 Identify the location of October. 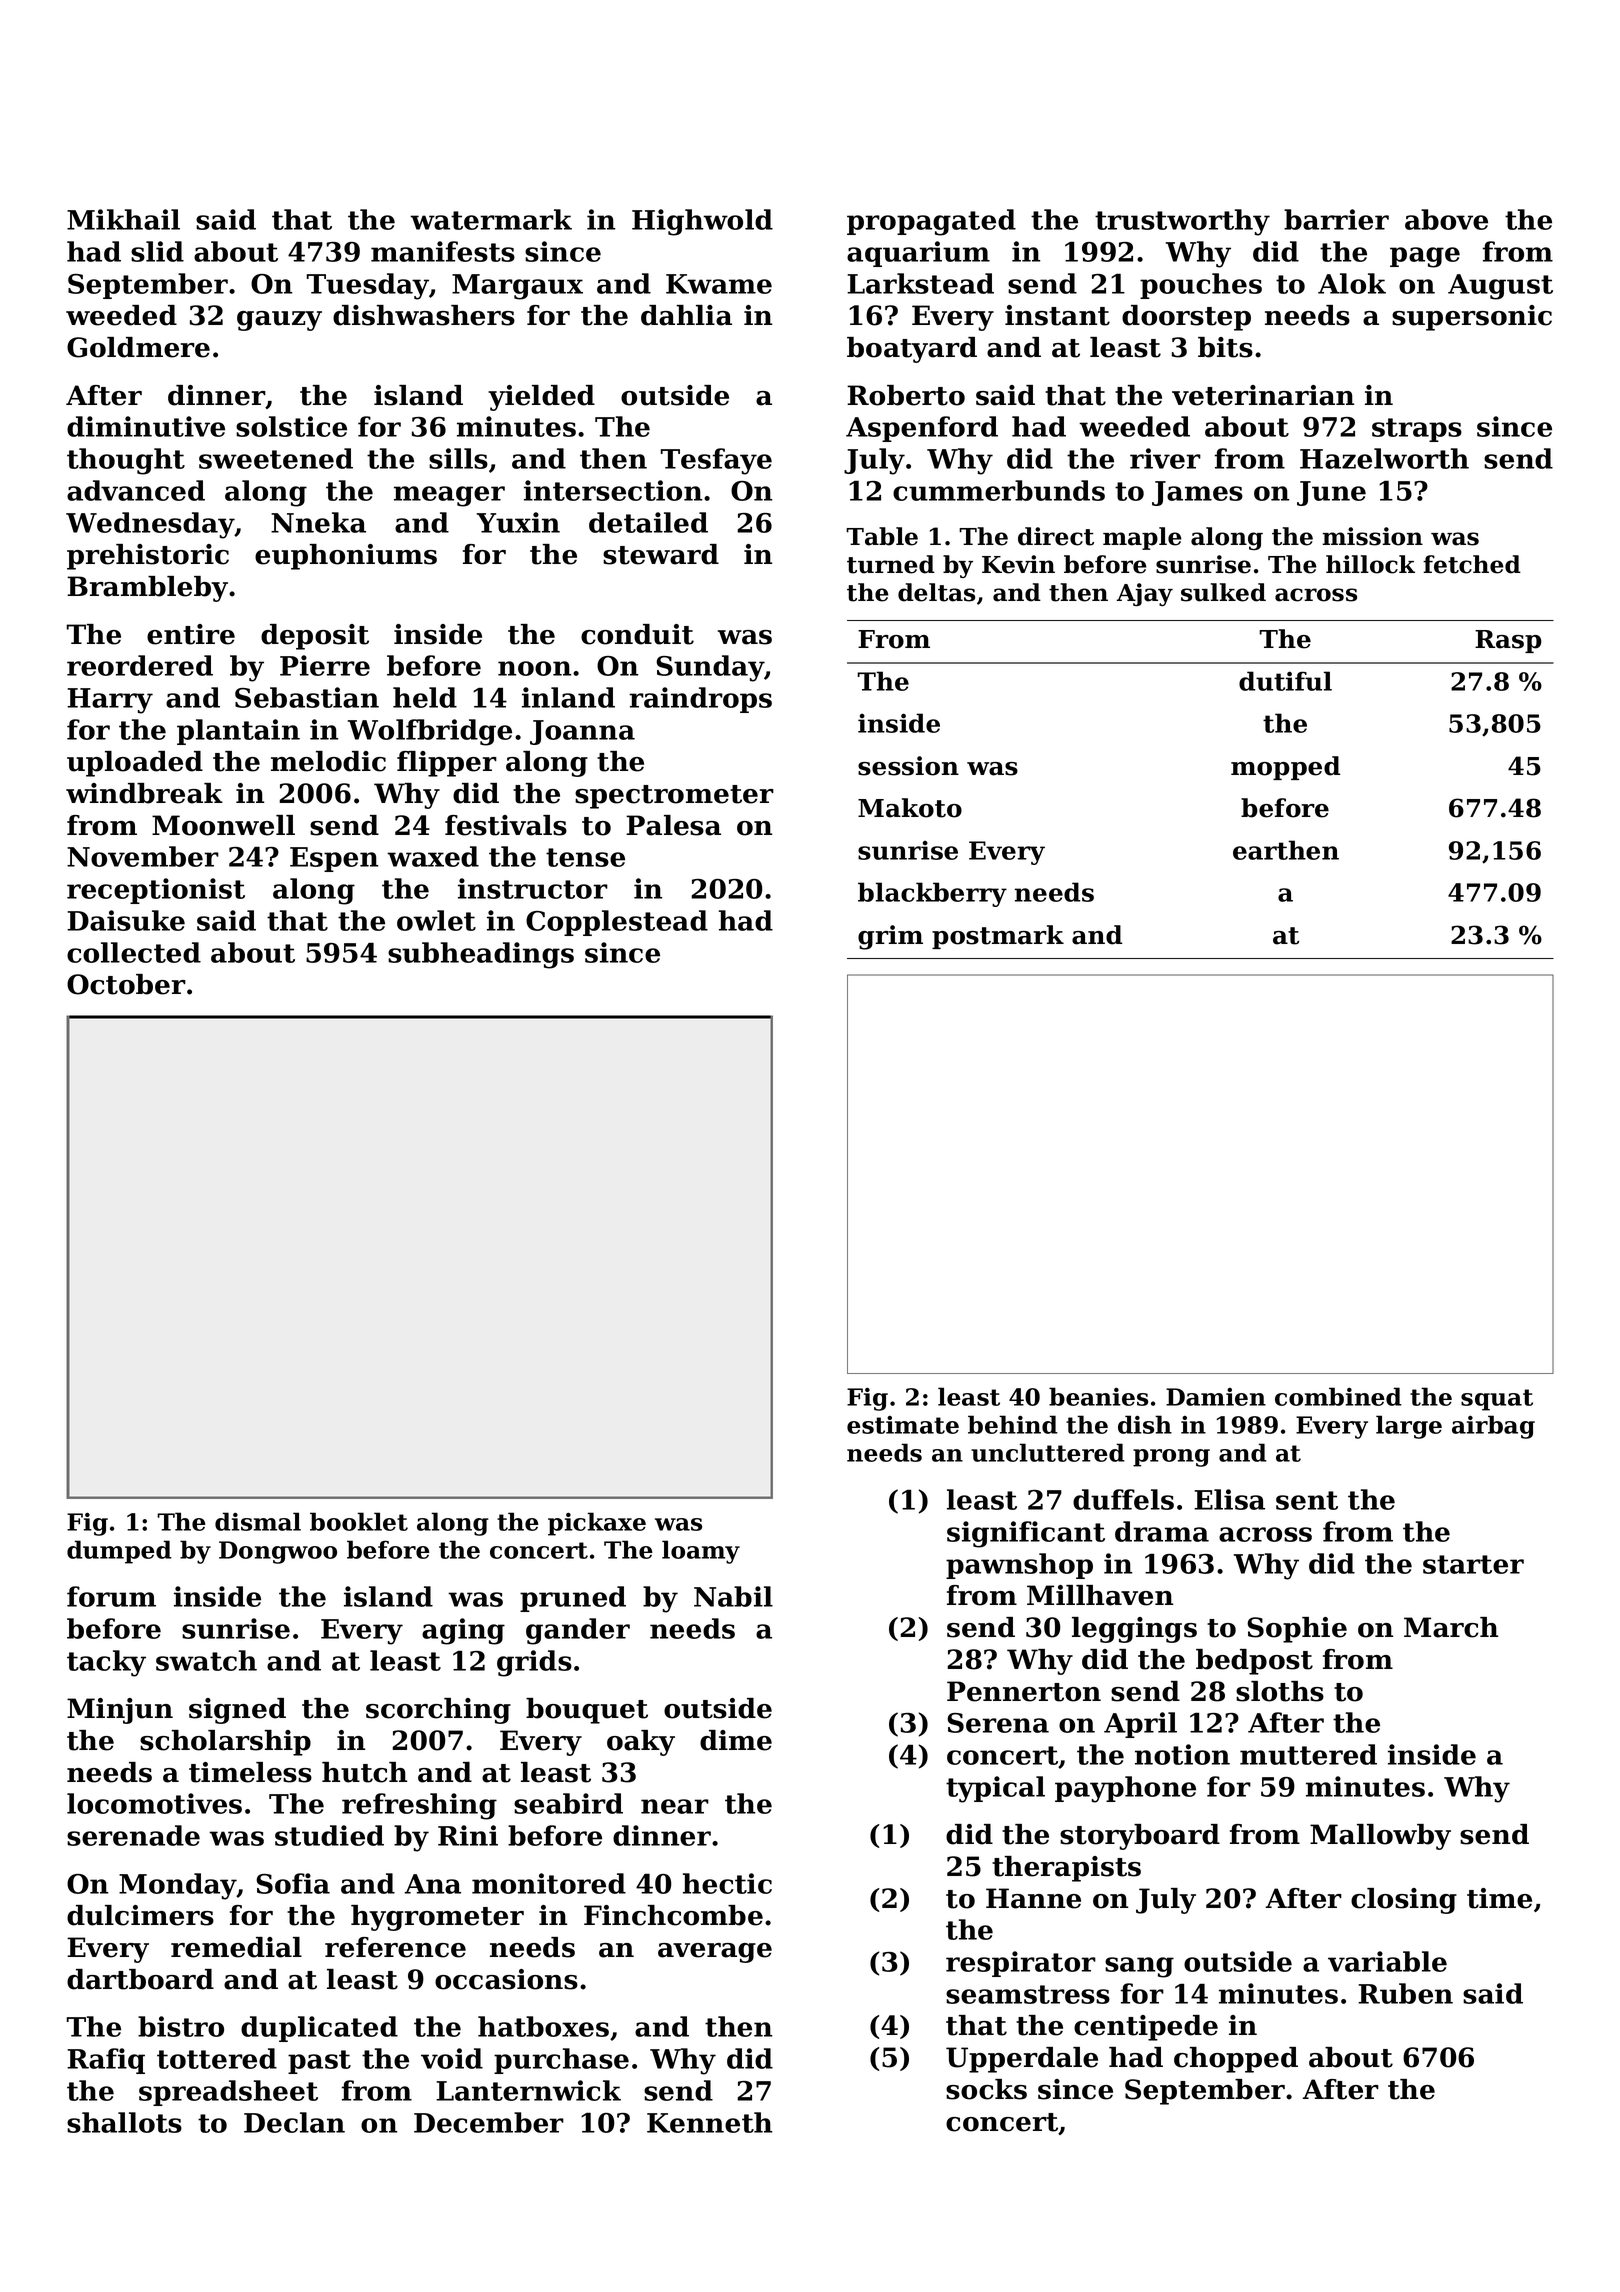
(126, 984).
